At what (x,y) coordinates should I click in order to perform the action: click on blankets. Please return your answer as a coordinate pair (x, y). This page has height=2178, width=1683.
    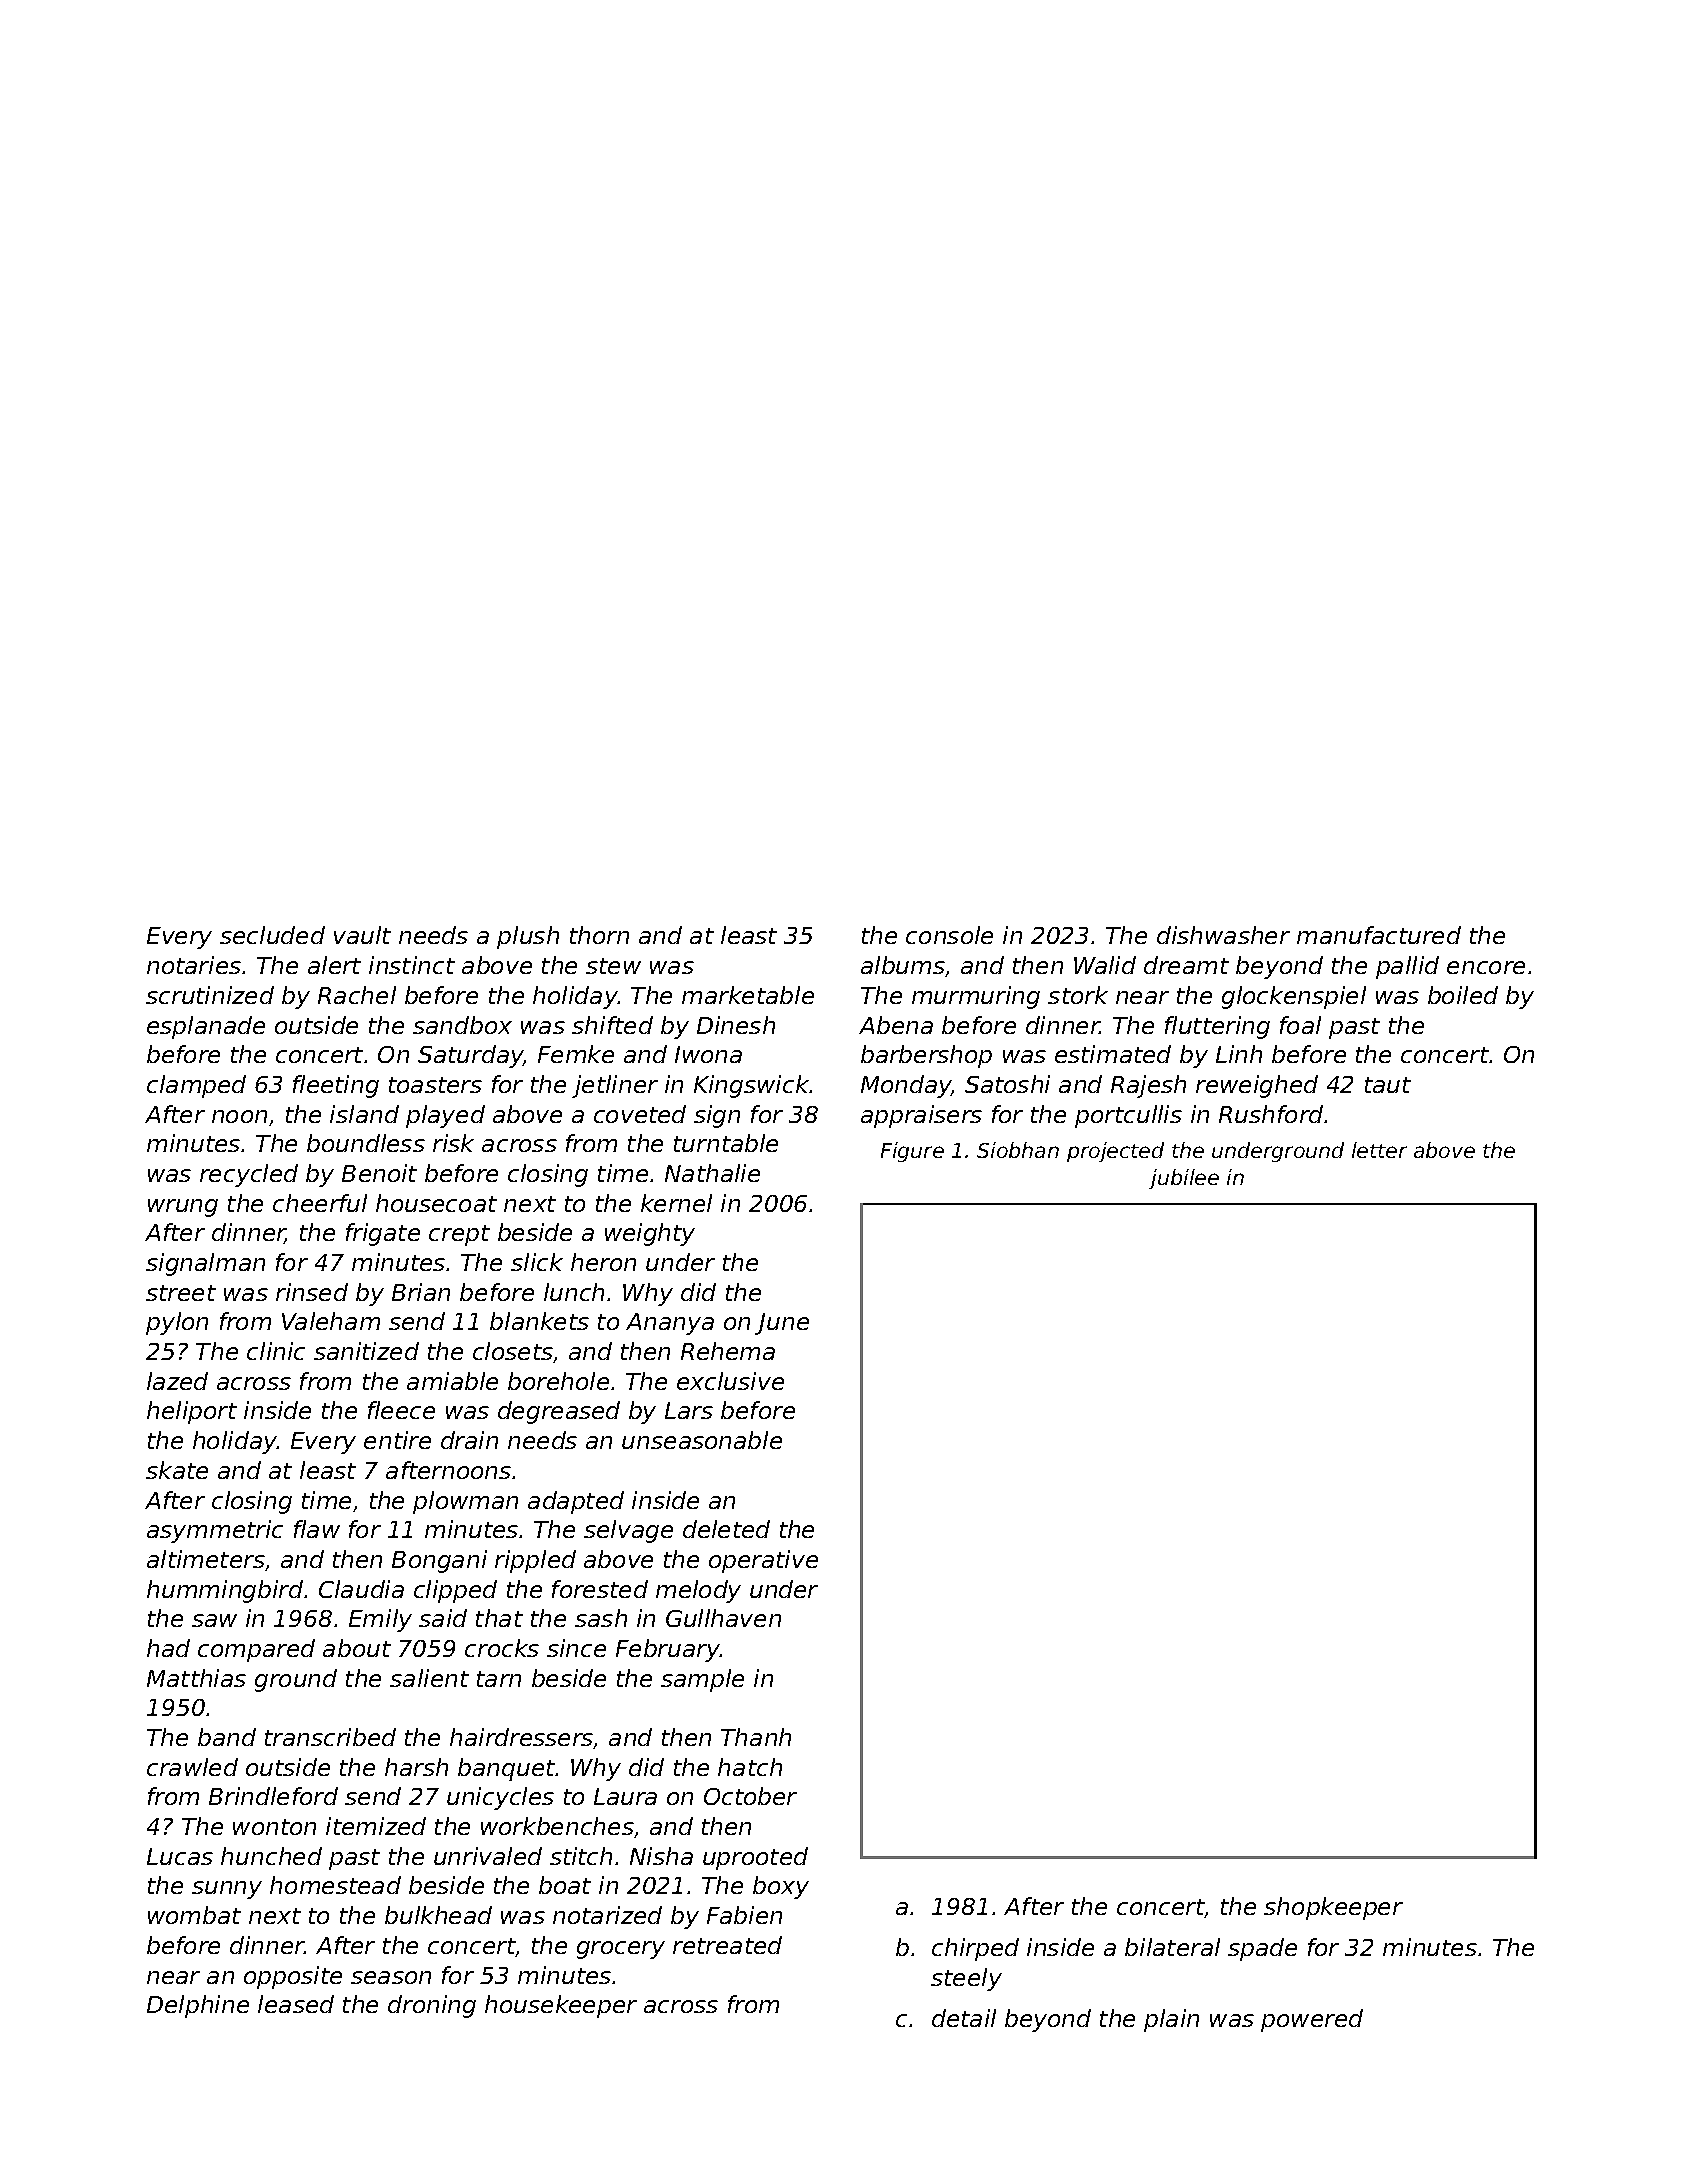
    Looking at the image, I should click on (539, 1321).
